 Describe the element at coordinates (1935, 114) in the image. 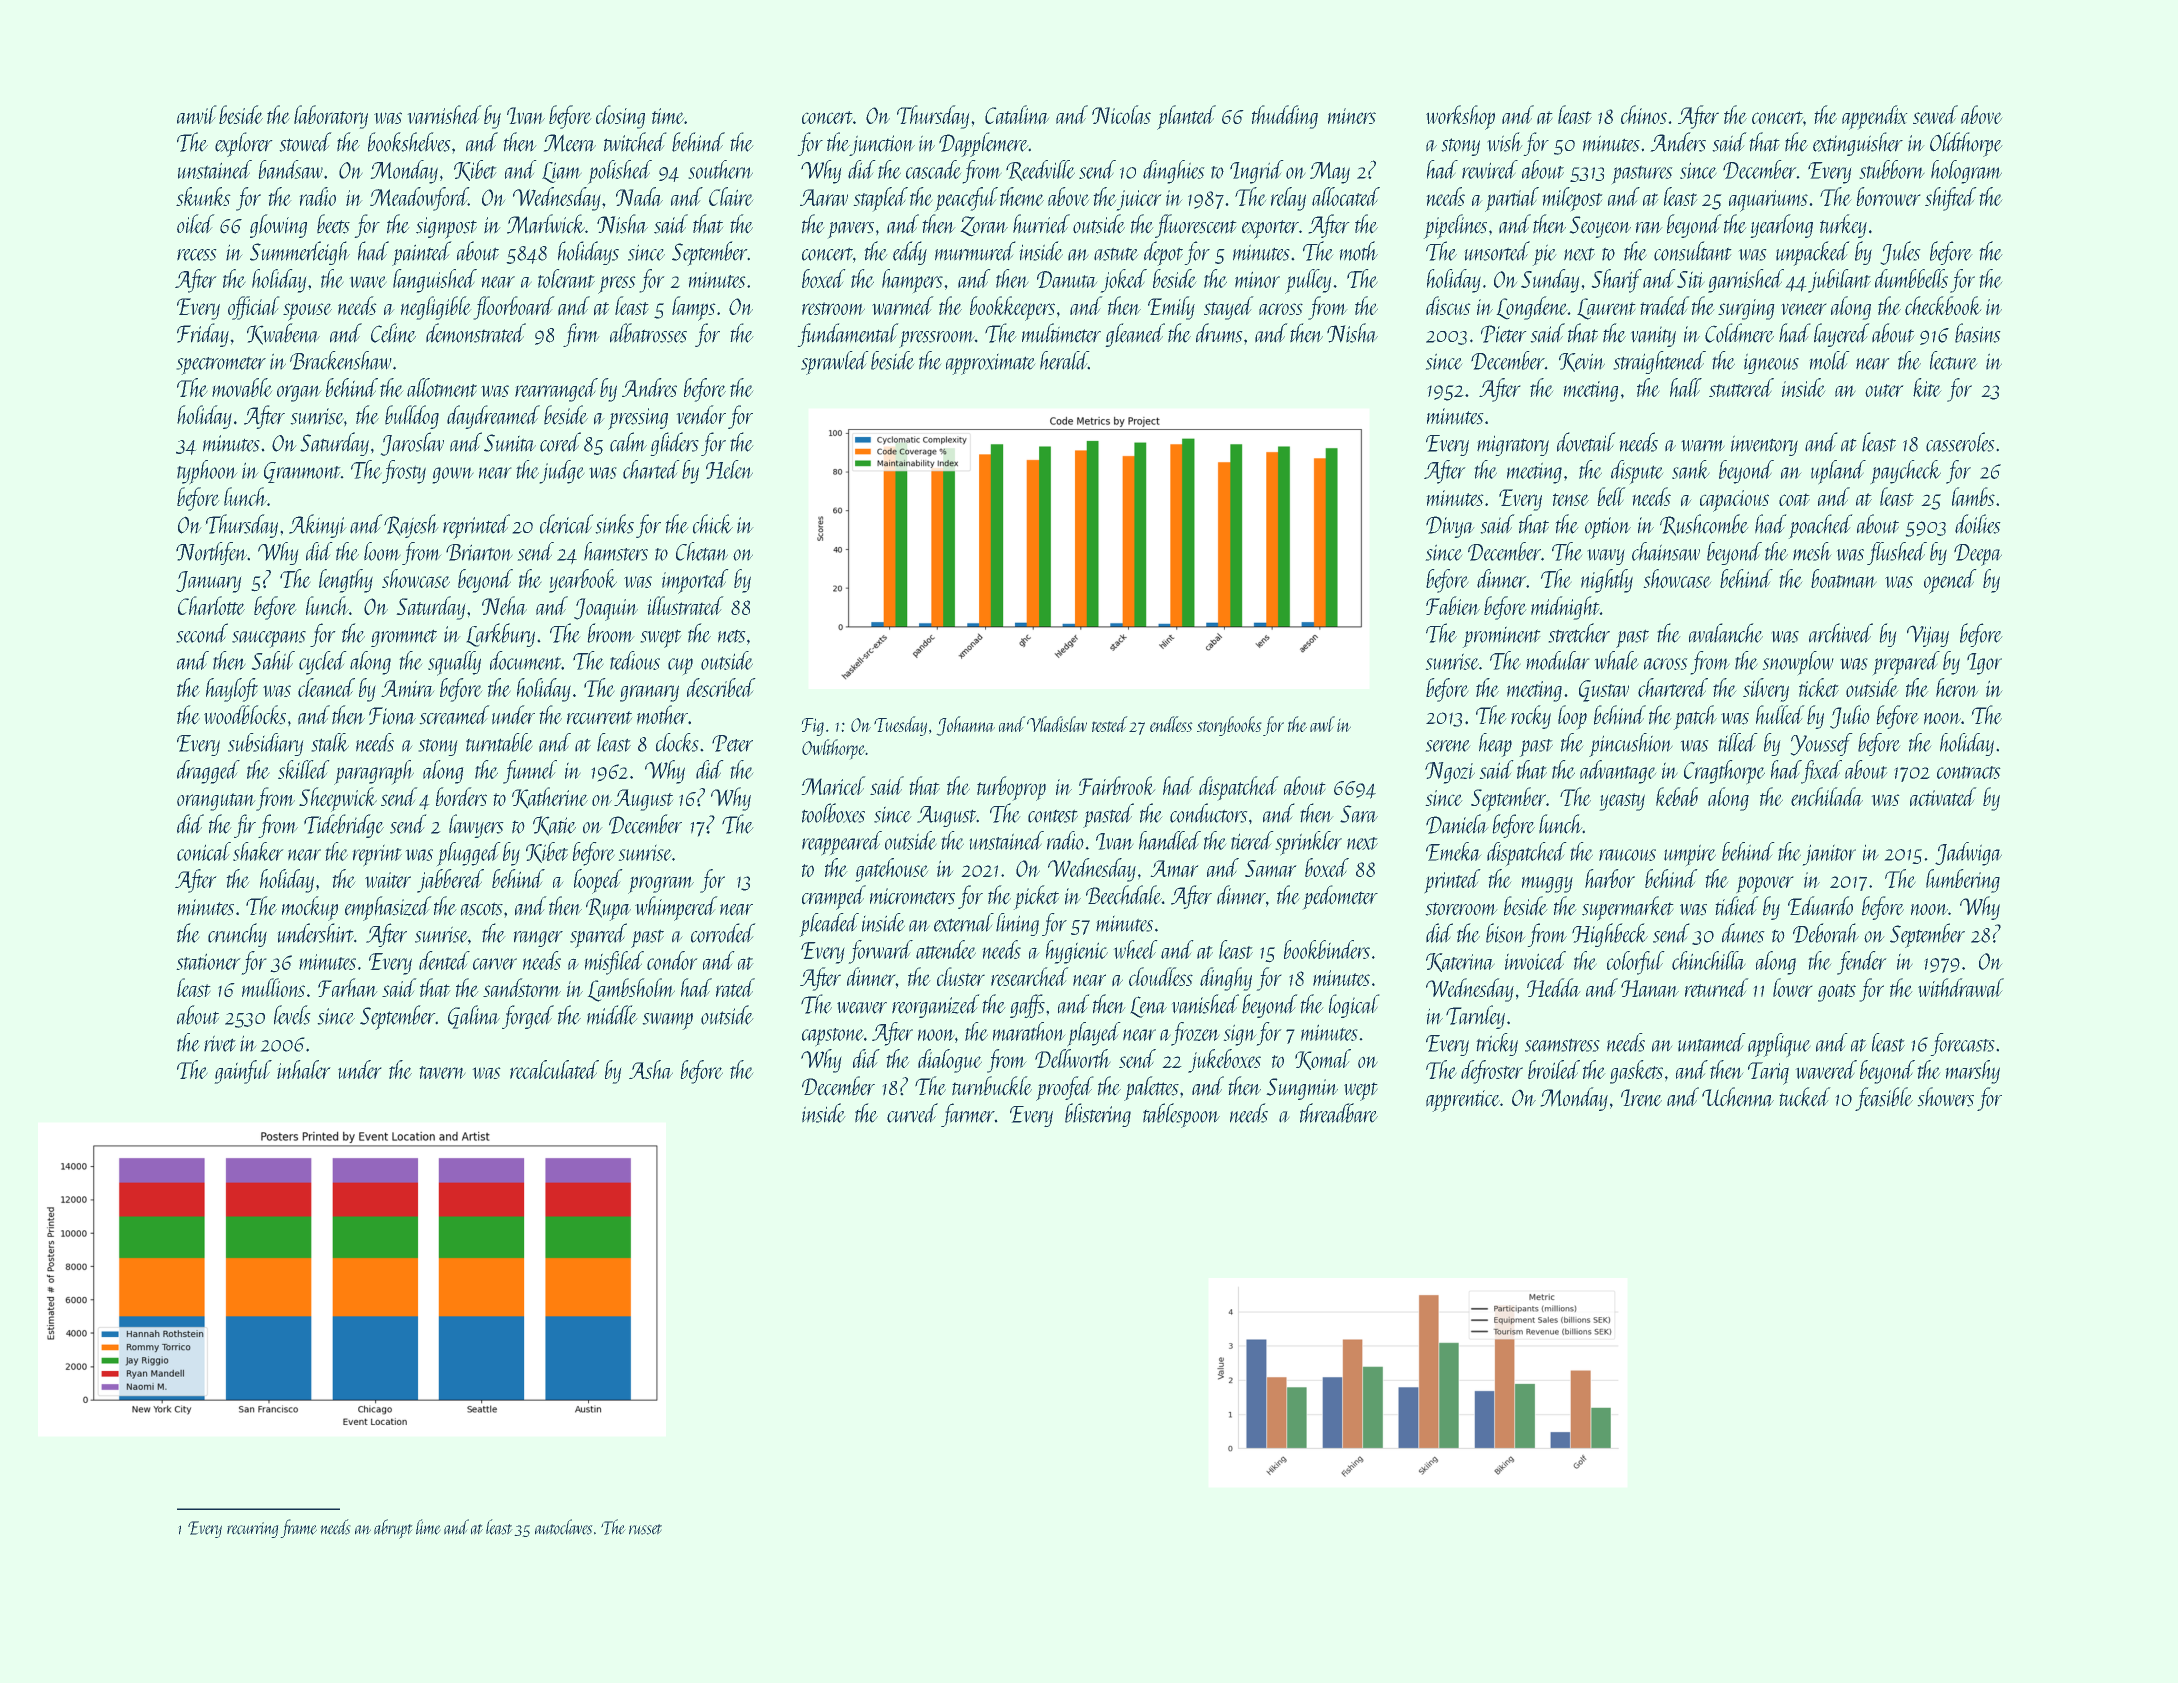

I see `sewed` at that location.
